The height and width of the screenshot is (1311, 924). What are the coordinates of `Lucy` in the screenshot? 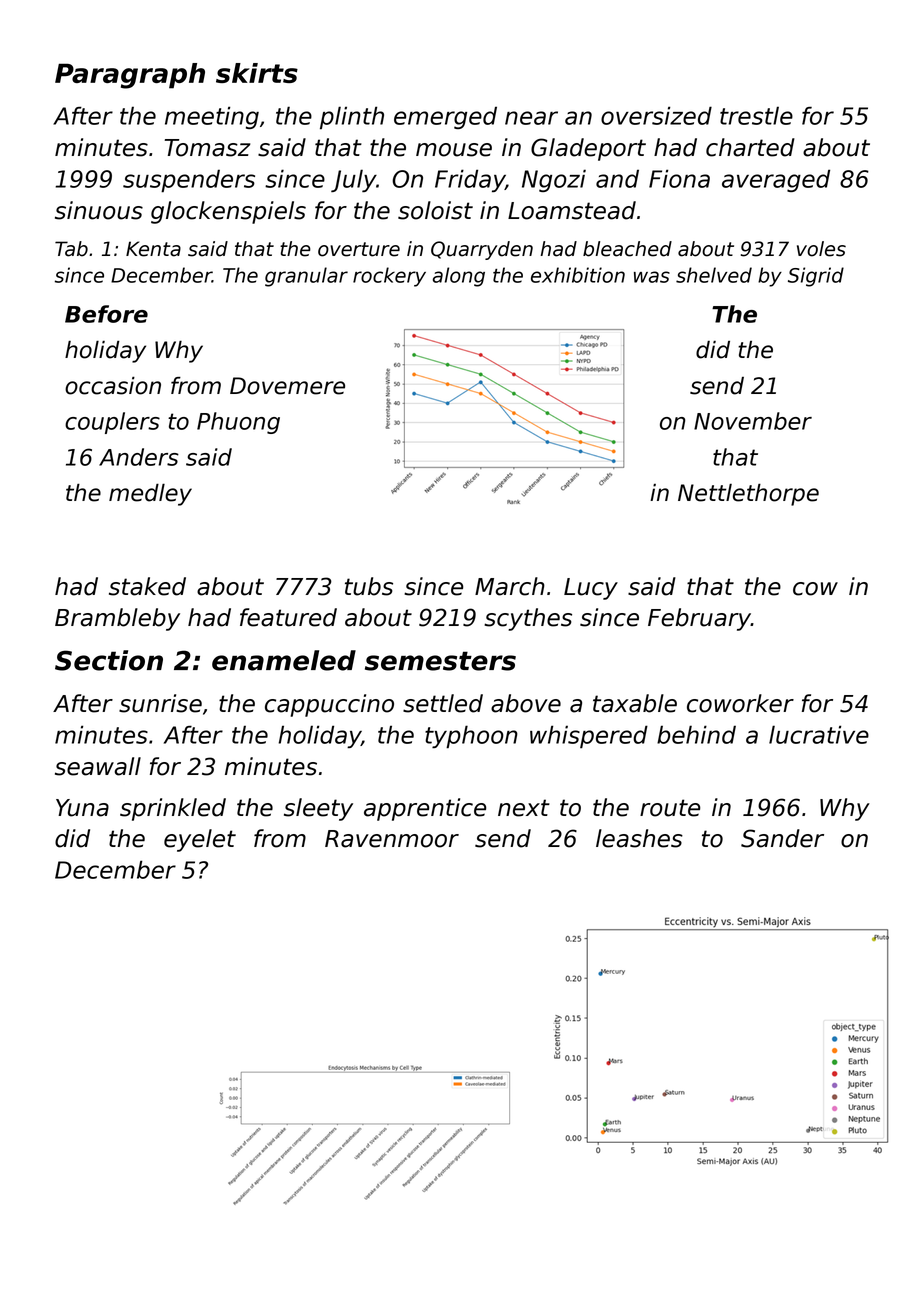 It's located at (591, 589).
